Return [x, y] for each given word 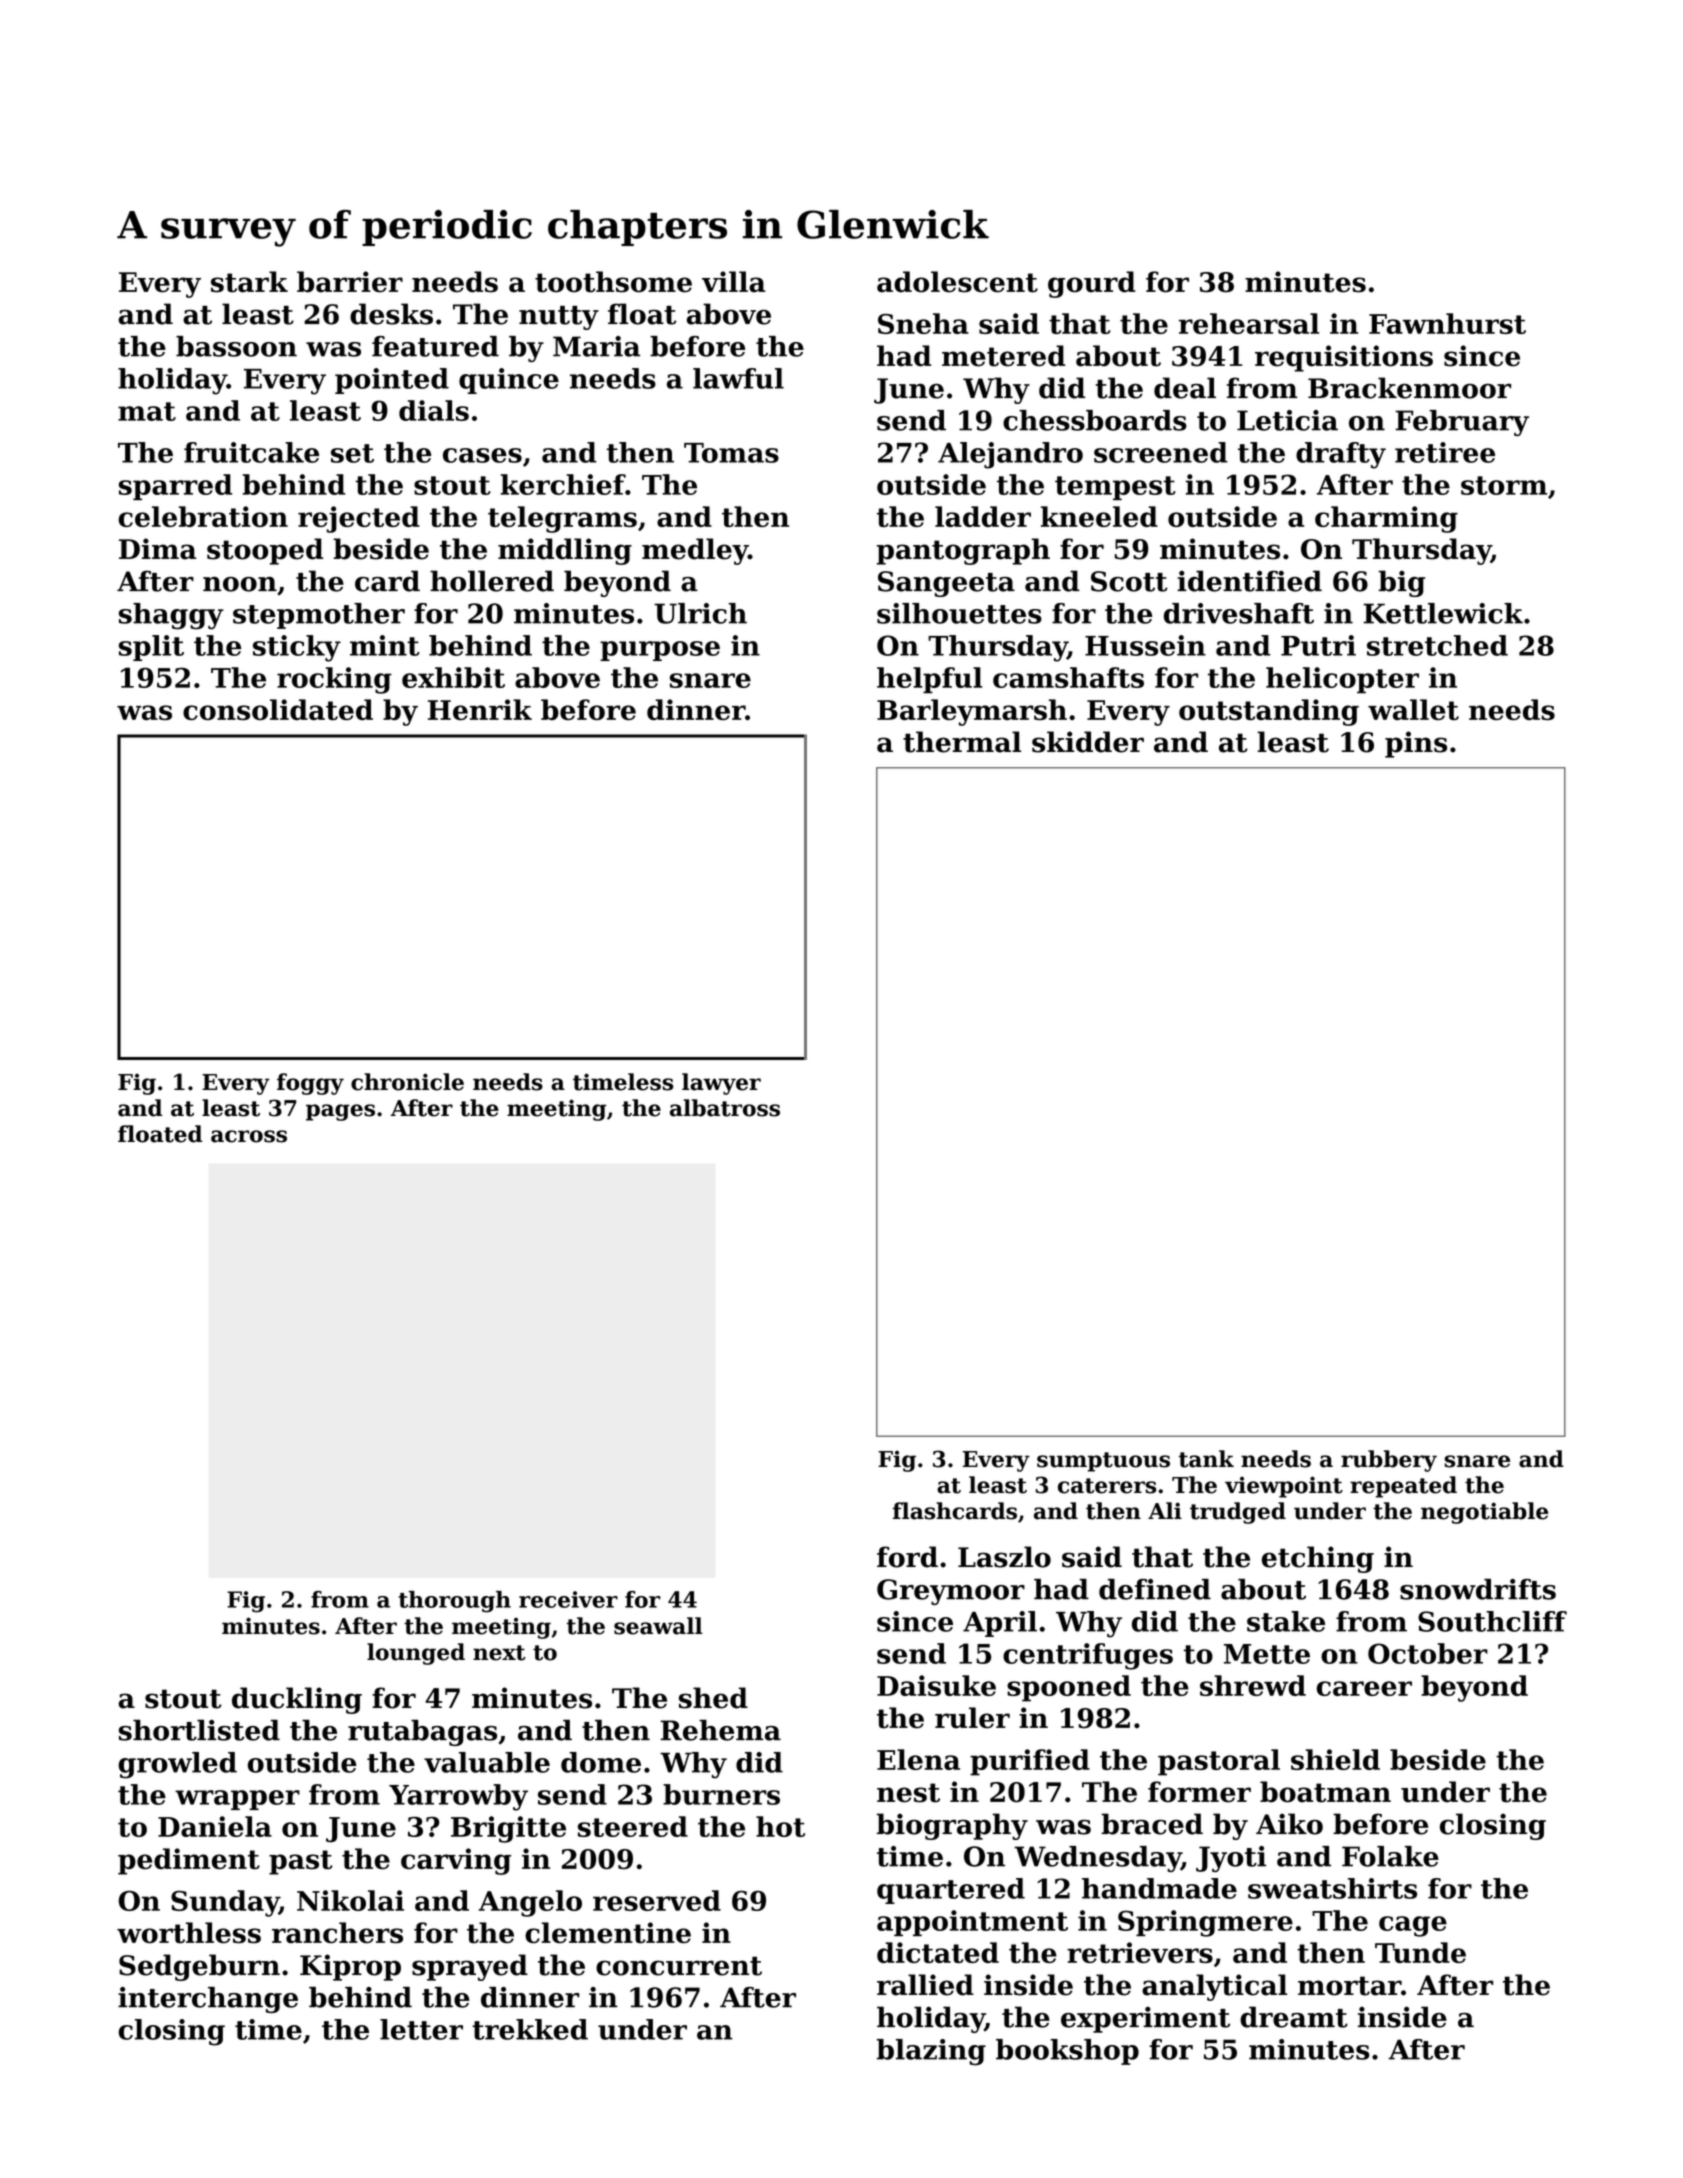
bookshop [1067, 2052]
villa [734, 282]
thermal [962, 742]
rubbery [1389, 1461]
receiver [568, 1599]
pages [340, 1112]
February [1462, 423]
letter [421, 2029]
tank [1206, 1459]
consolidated [278, 709]
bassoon [236, 346]
